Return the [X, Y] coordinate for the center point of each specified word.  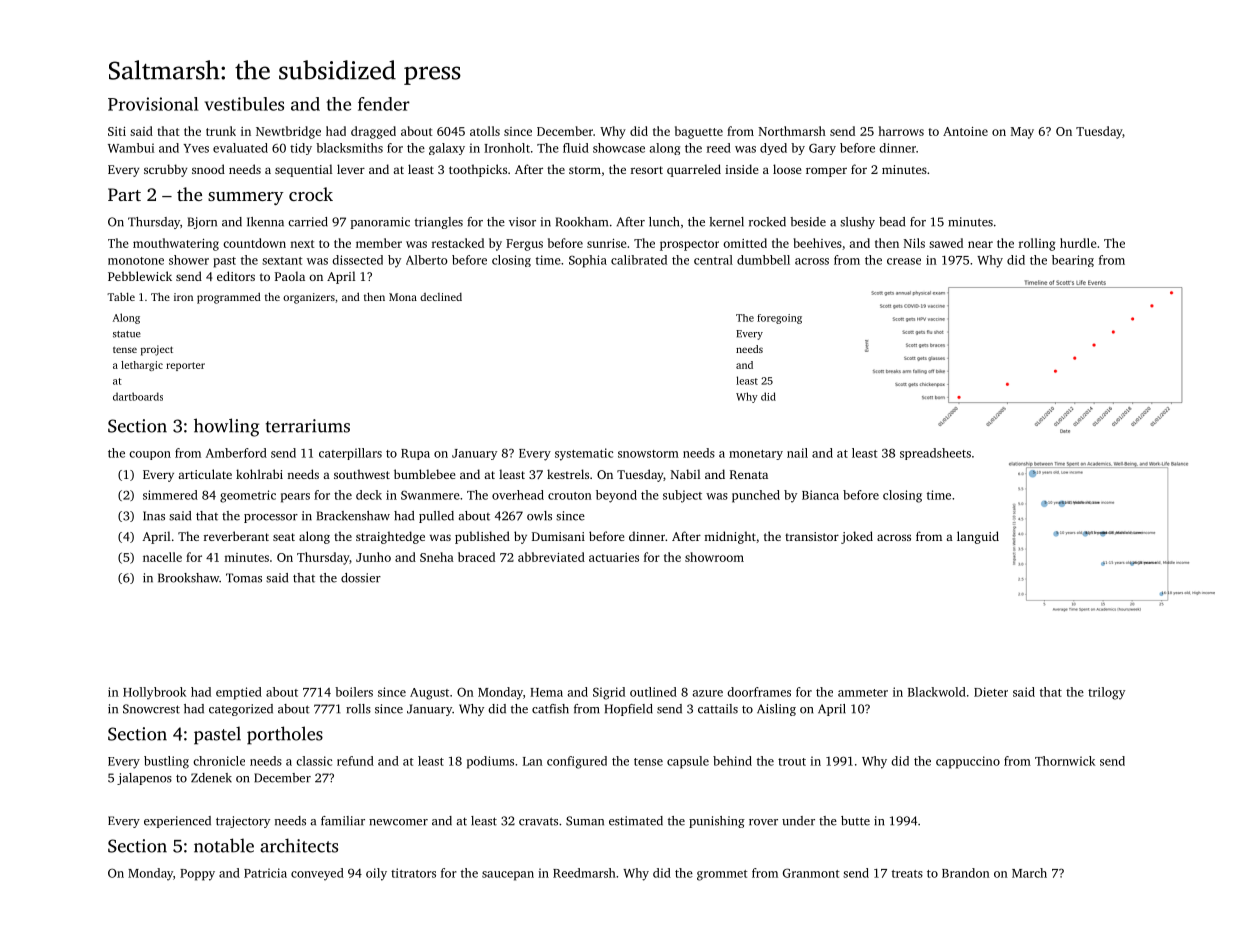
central [713, 260]
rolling [1037, 244]
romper [826, 172]
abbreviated [551, 557]
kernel [726, 222]
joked [857, 537]
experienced [177, 822]
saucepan [508, 876]
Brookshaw [188, 578]
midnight [730, 537]
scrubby [165, 170]
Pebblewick [140, 276]
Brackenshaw [353, 516]
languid [978, 537]
